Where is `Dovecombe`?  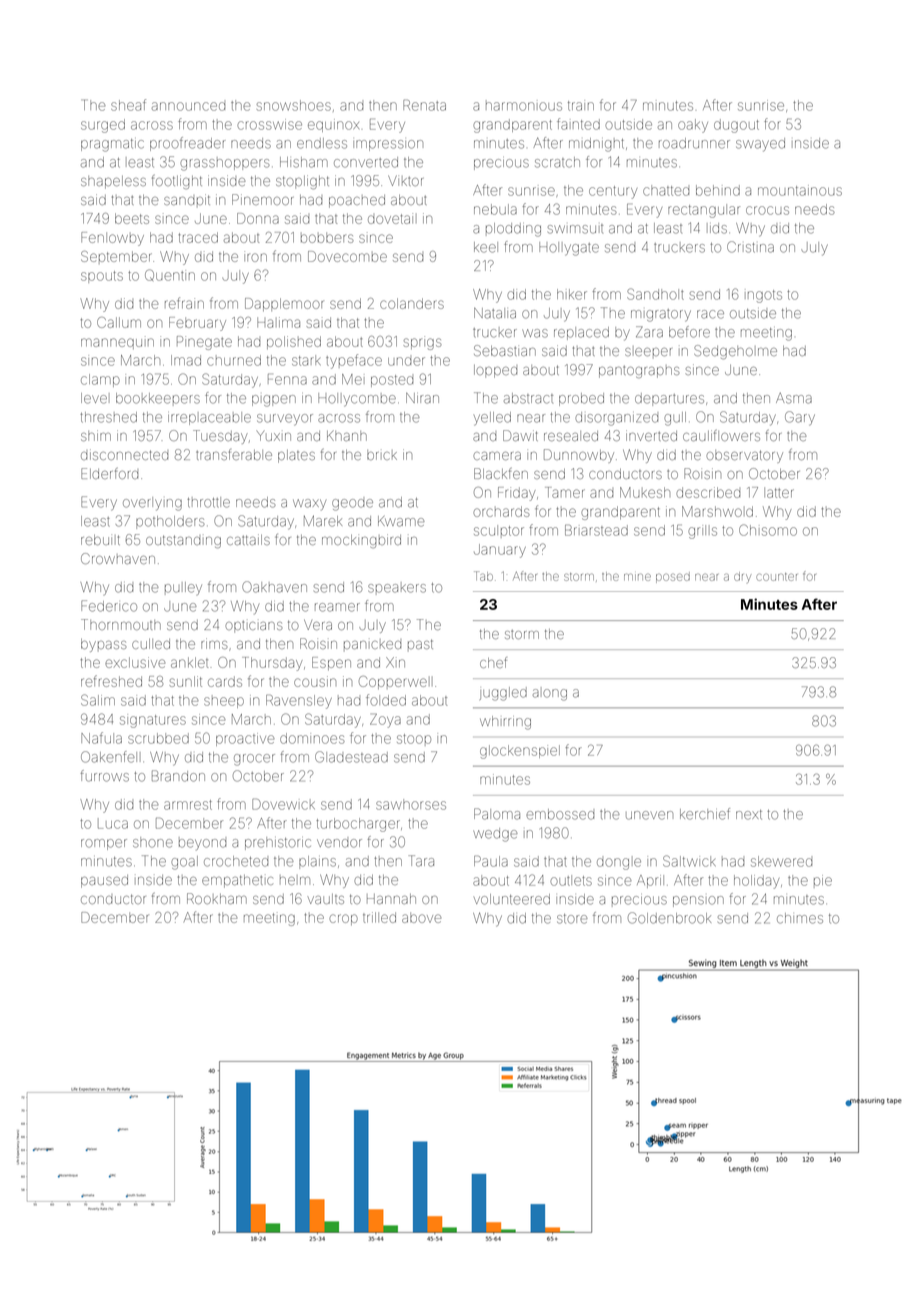 Dovecombe is located at coordinates (347, 256).
